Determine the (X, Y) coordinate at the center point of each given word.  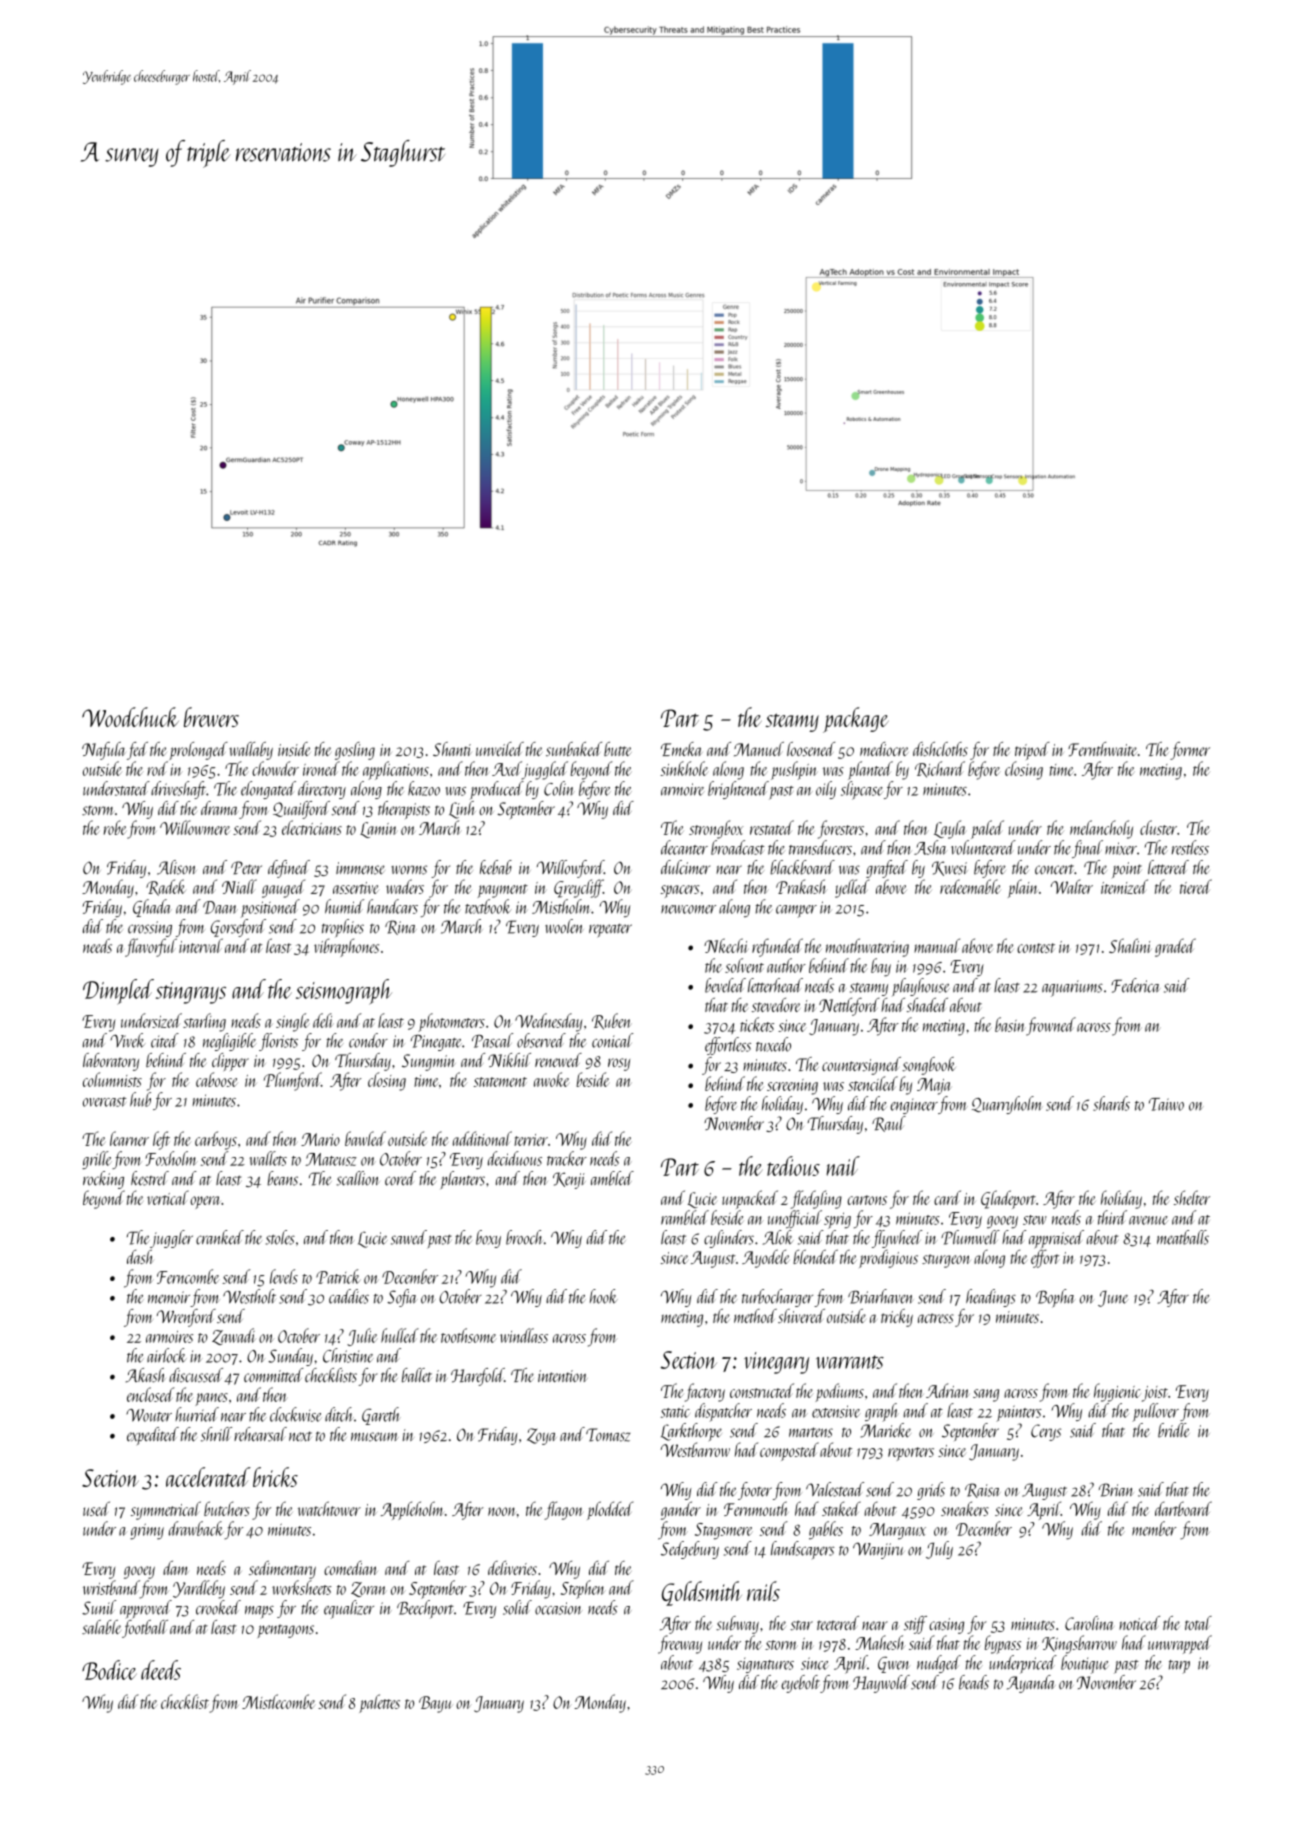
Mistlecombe (278, 1701)
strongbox (716, 829)
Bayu (435, 1704)
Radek (166, 887)
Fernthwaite (1102, 749)
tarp (1179, 1666)
